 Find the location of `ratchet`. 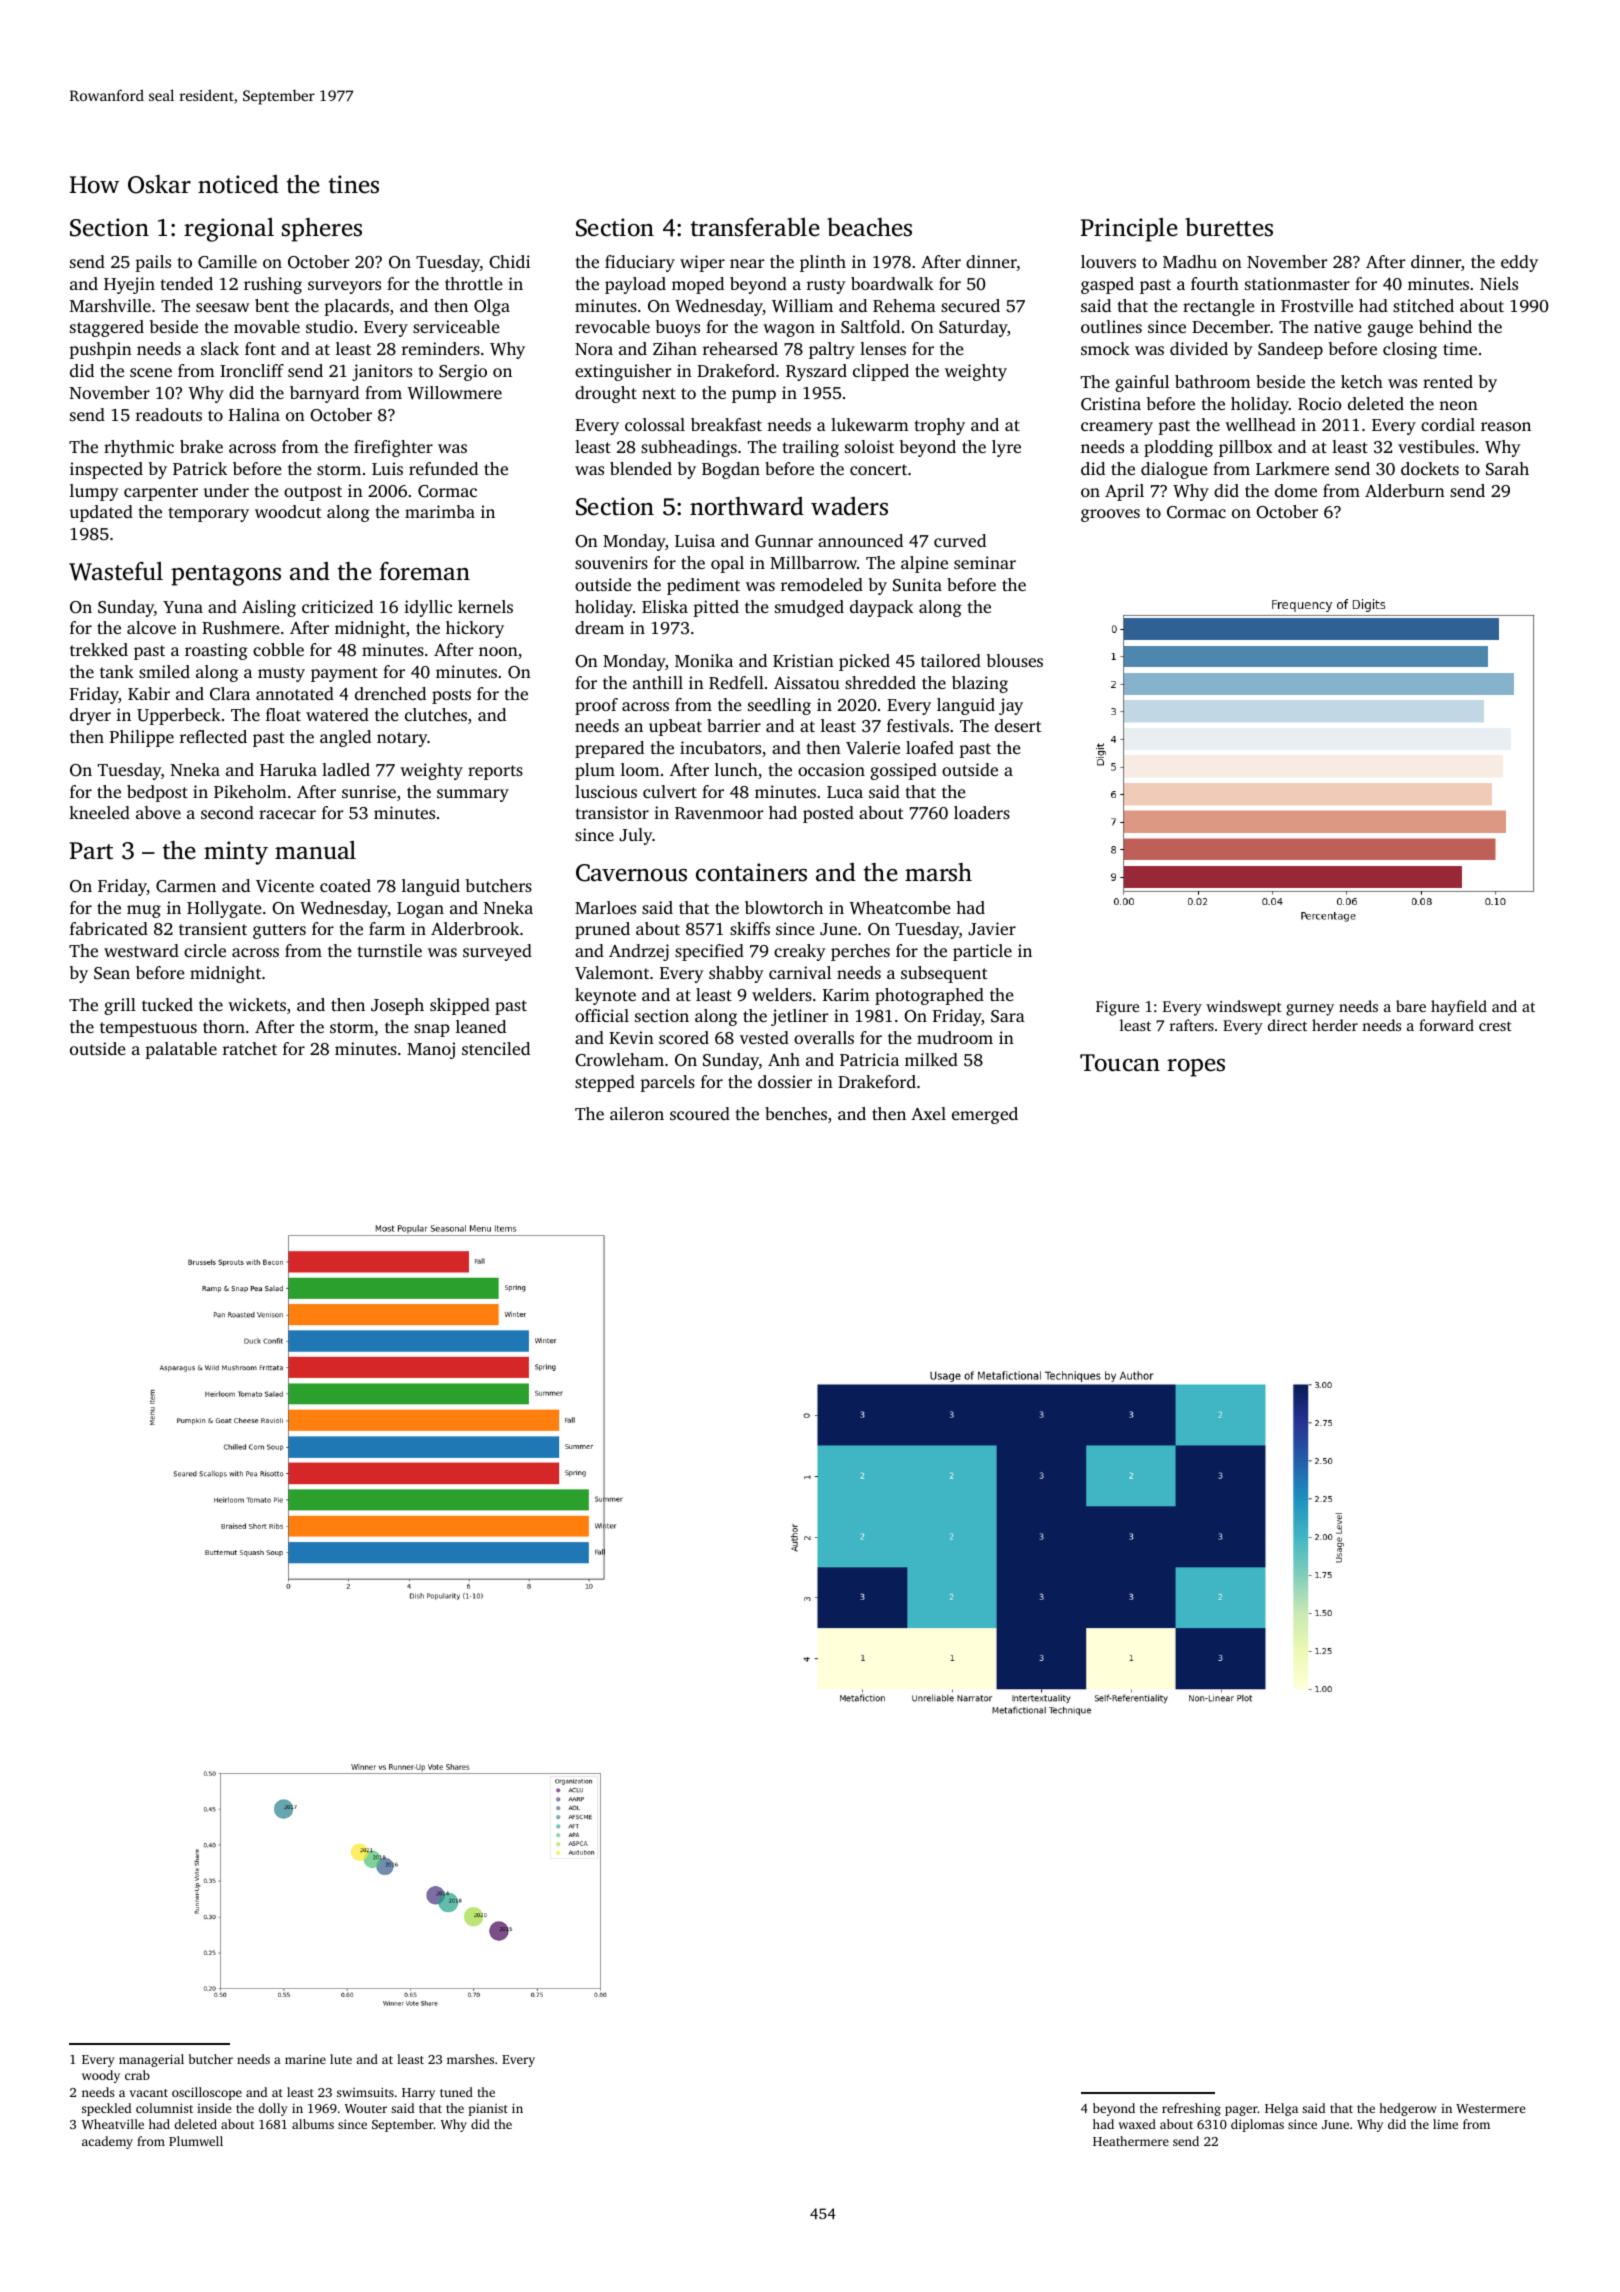

ratchet is located at coordinates (250, 1048).
